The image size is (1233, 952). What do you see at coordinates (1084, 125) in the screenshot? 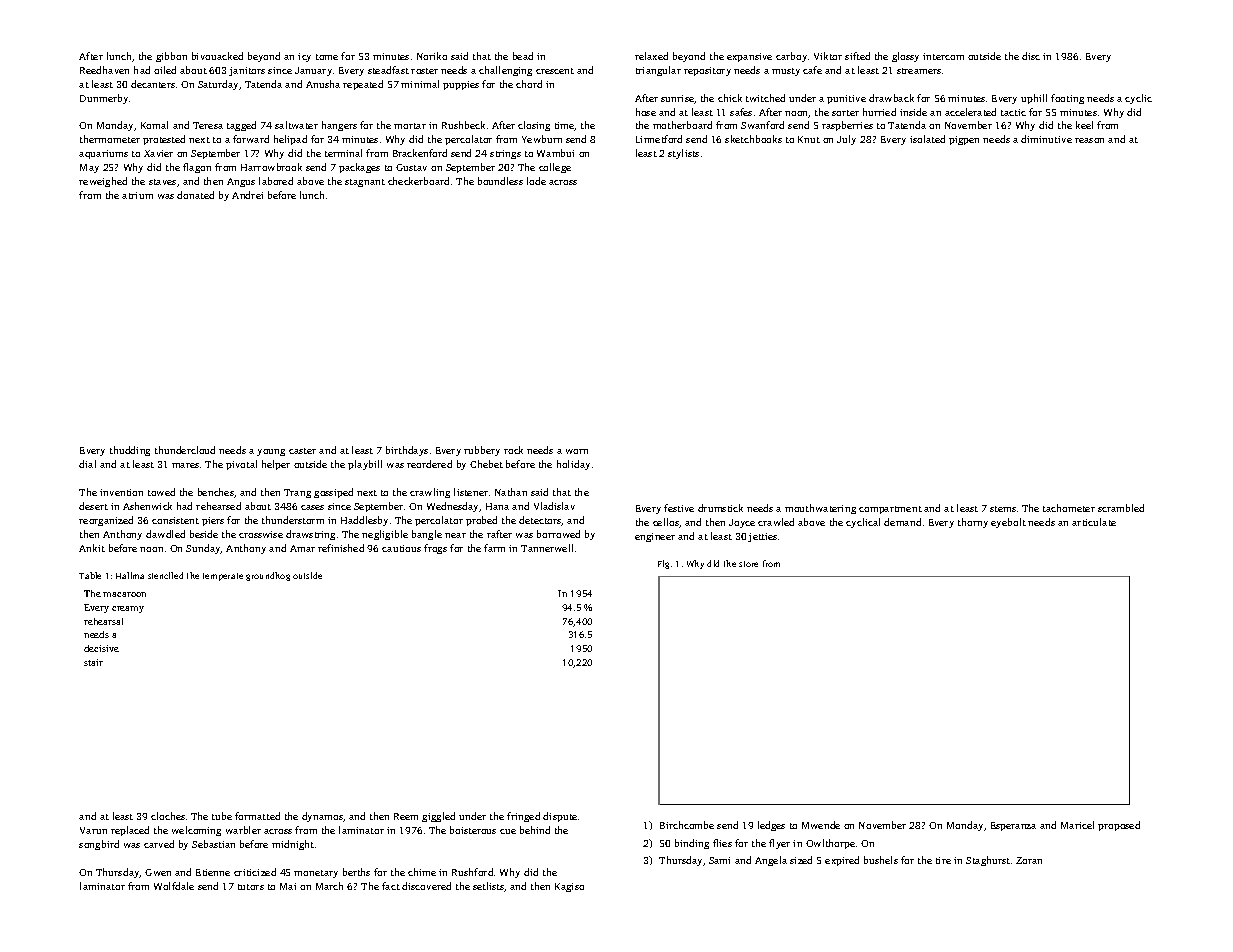
I see `keel` at bounding box center [1084, 125].
